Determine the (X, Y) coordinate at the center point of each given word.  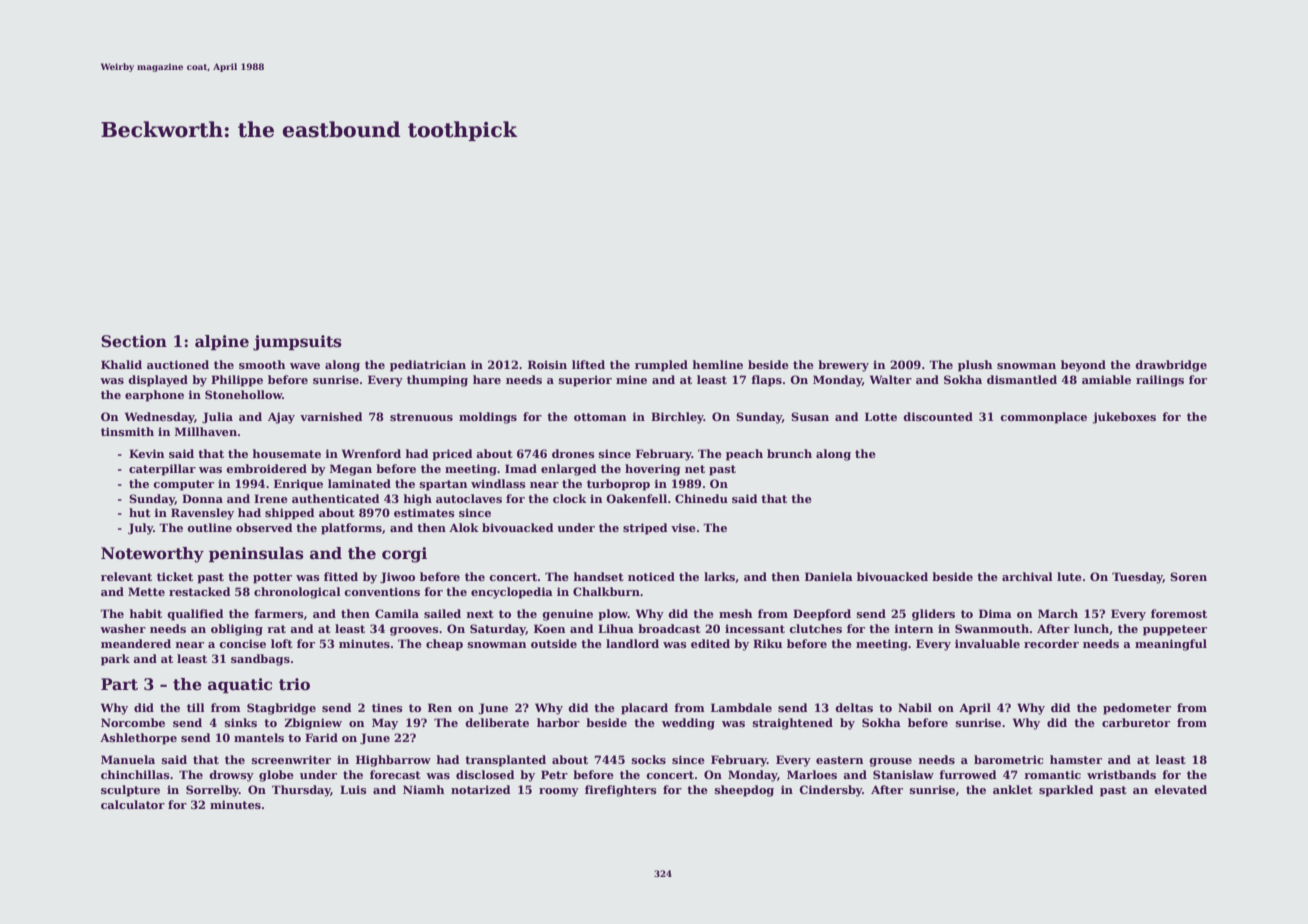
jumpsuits (297, 343)
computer (183, 485)
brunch (789, 453)
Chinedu (701, 498)
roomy (559, 792)
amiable (1106, 379)
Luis (353, 789)
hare (487, 379)
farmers (279, 613)
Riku (767, 643)
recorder (1051, 643)
